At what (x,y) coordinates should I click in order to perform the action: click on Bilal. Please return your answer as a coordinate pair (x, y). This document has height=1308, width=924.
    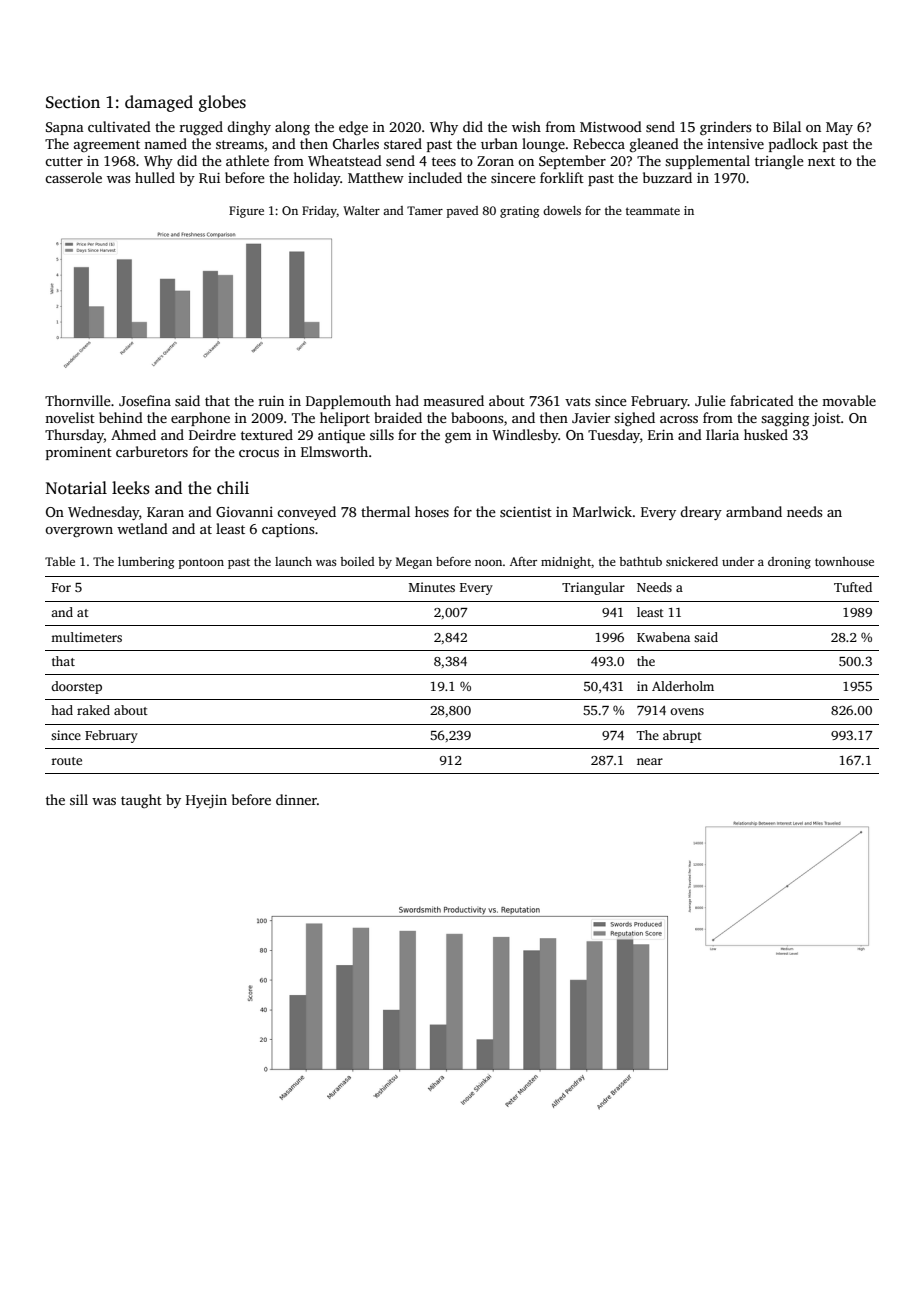
    Looking at the image, I should click on (787, 126).
